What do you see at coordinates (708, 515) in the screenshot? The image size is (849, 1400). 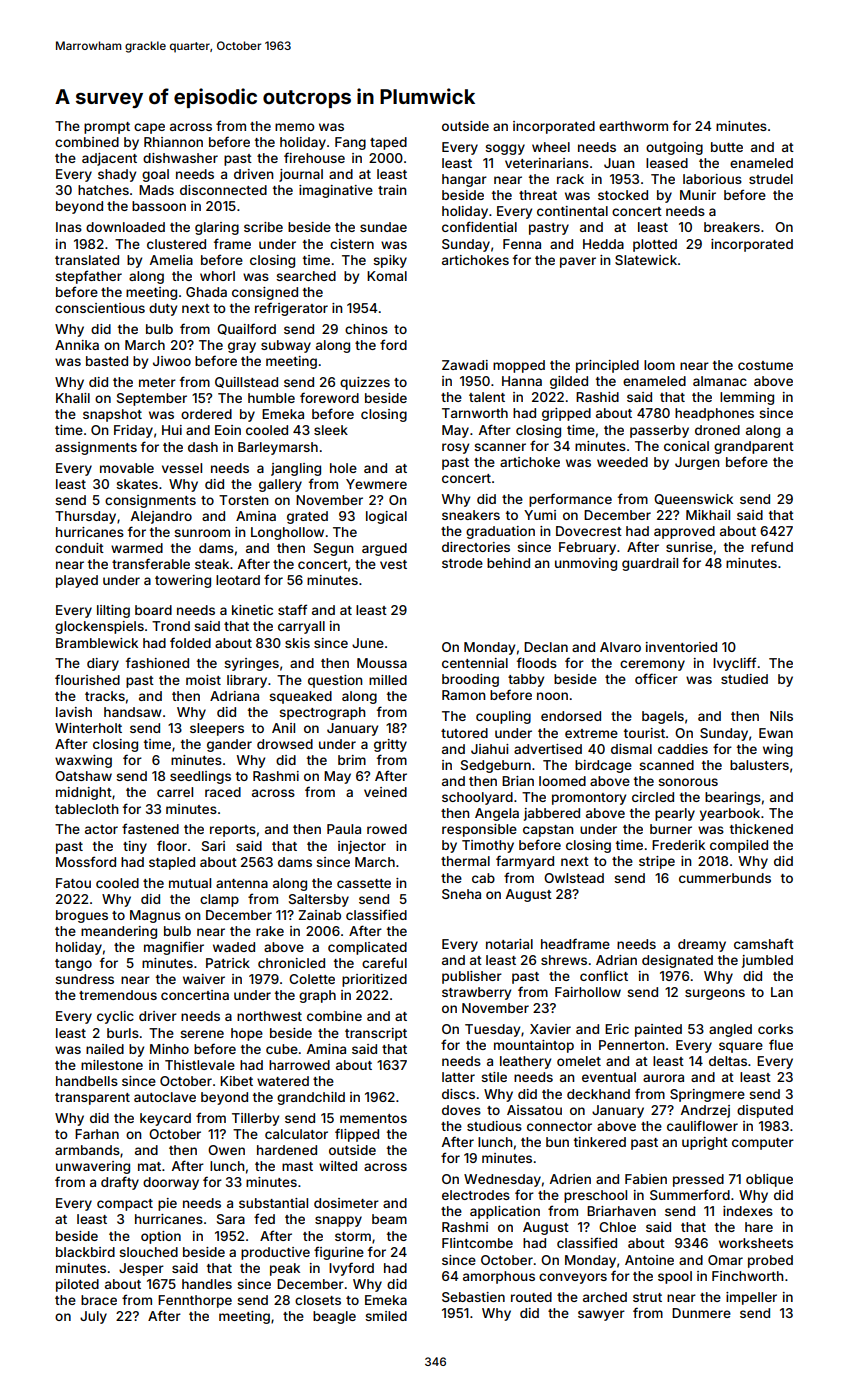 I see `Mikhail` at bounding box center [708, 515].
